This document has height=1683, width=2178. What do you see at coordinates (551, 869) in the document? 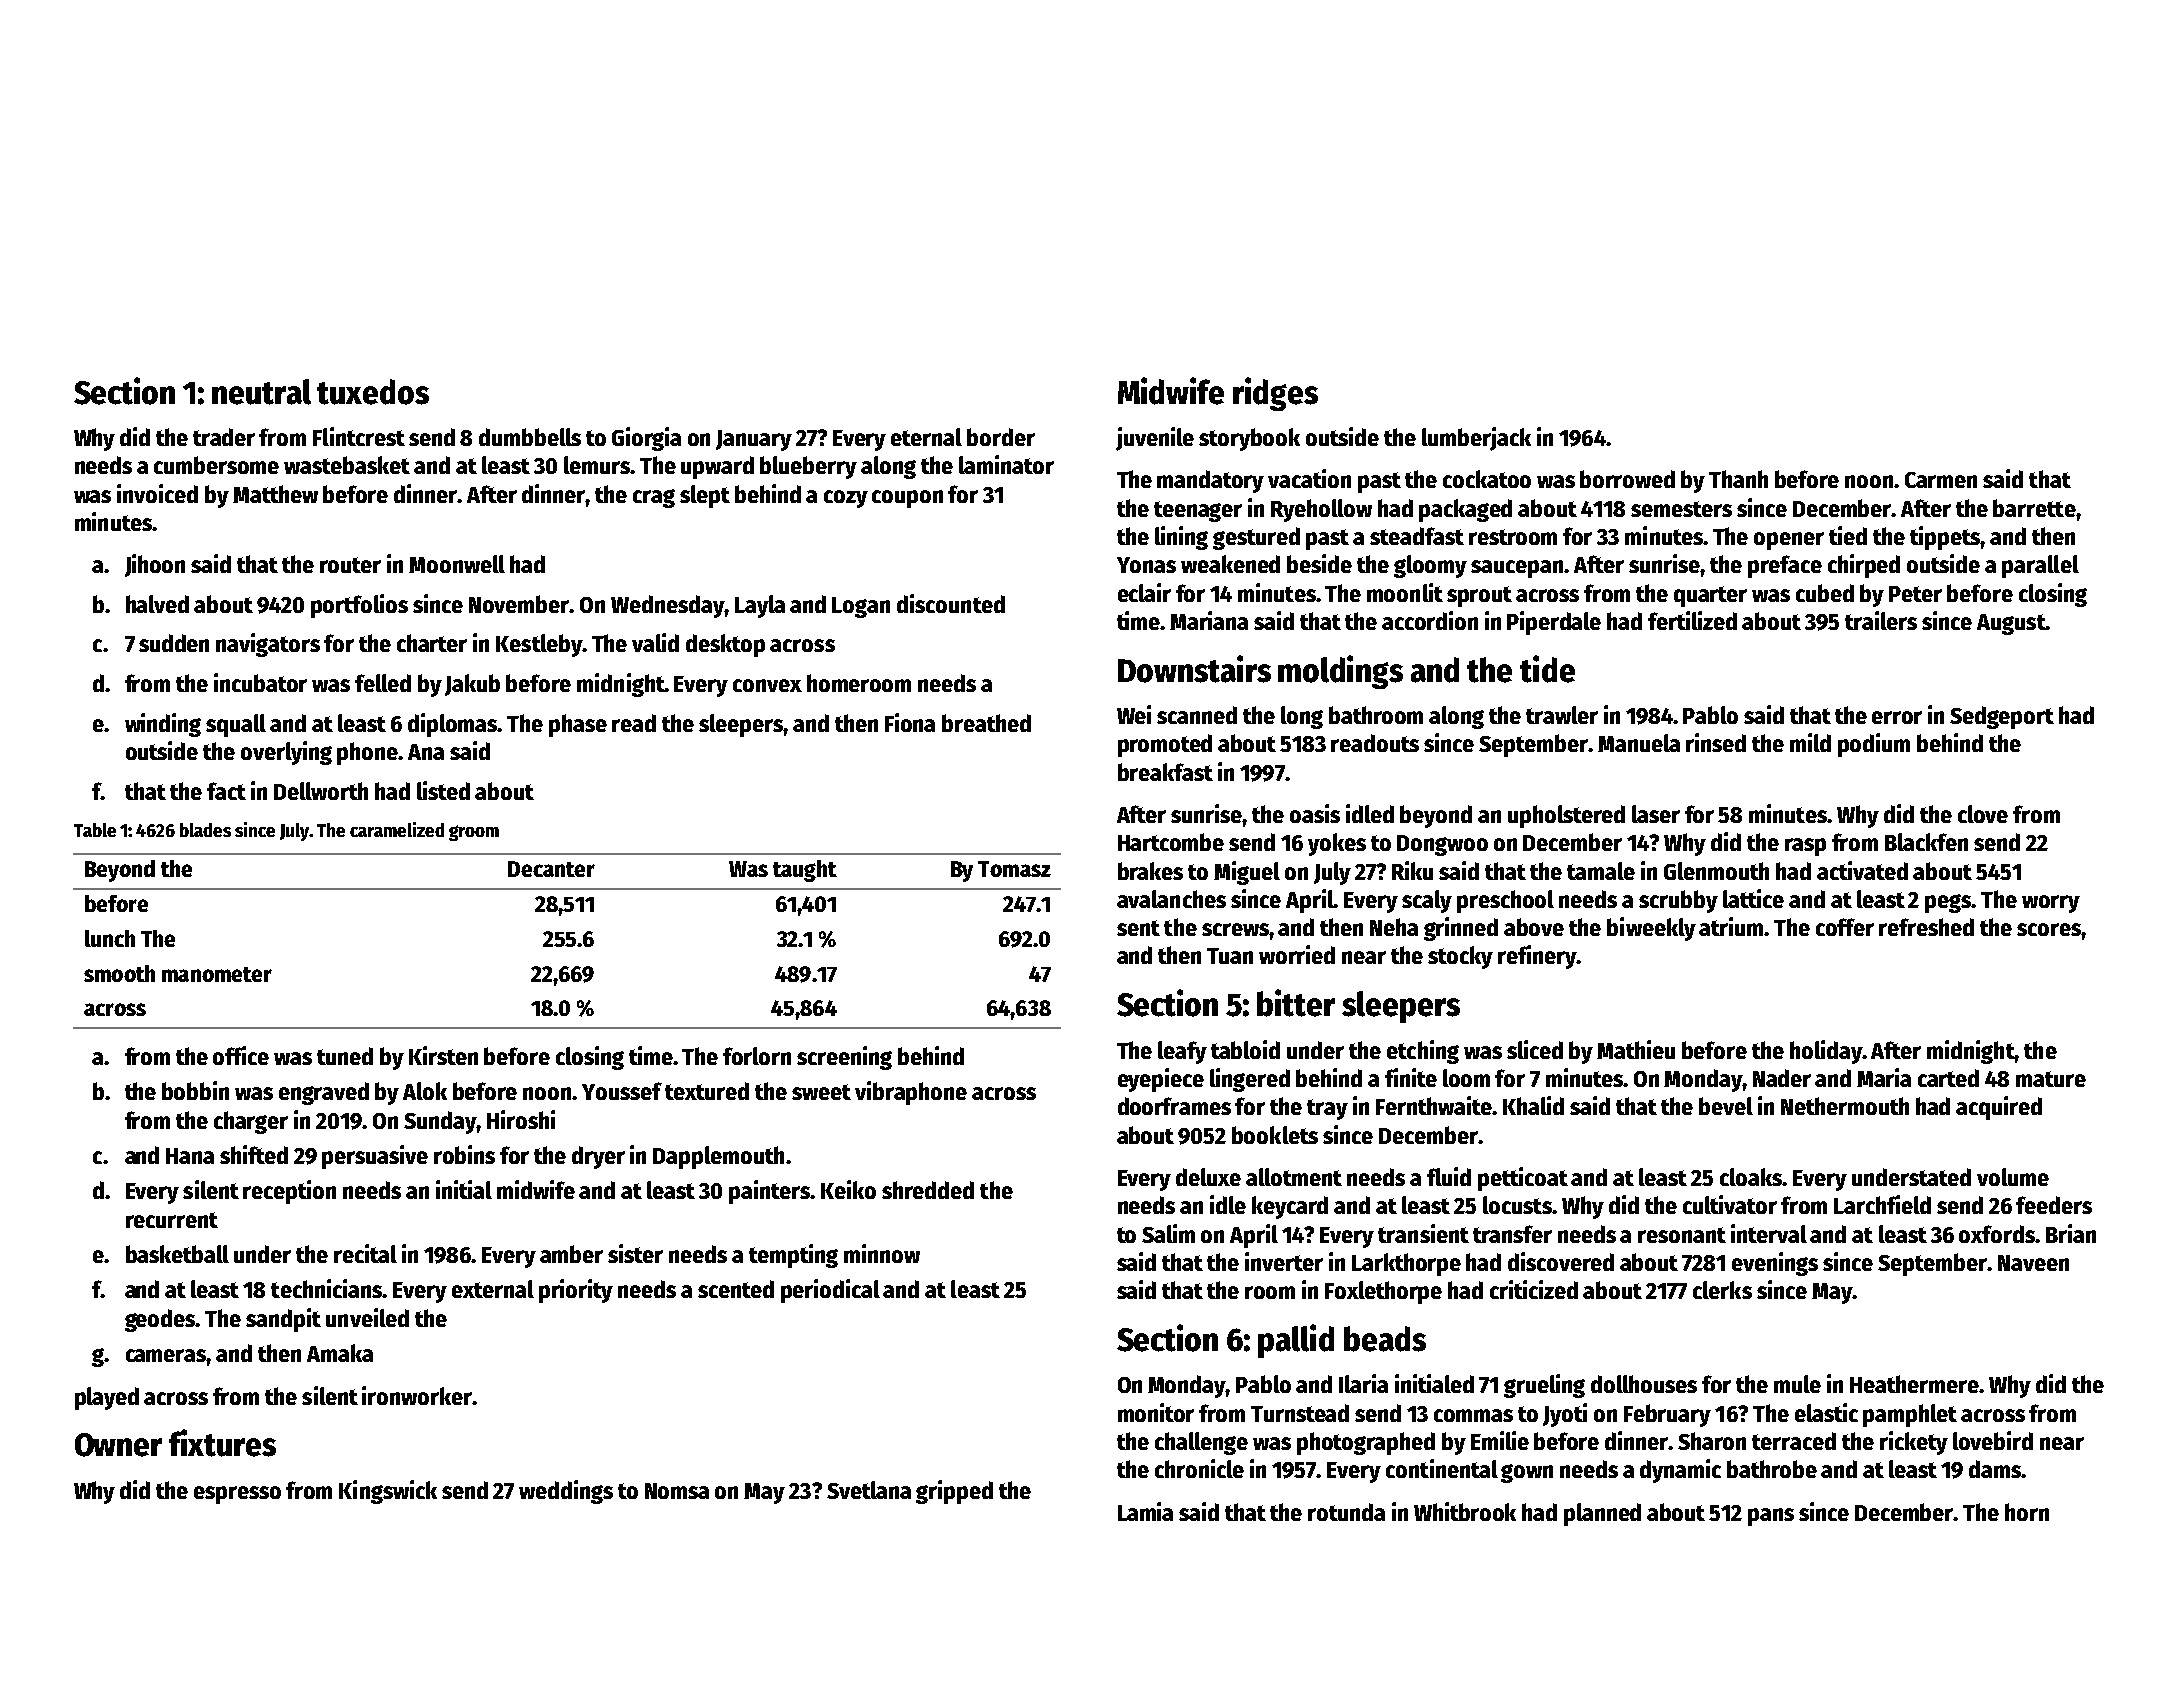
I see `Decanter` at bounding box center [551, 869].
